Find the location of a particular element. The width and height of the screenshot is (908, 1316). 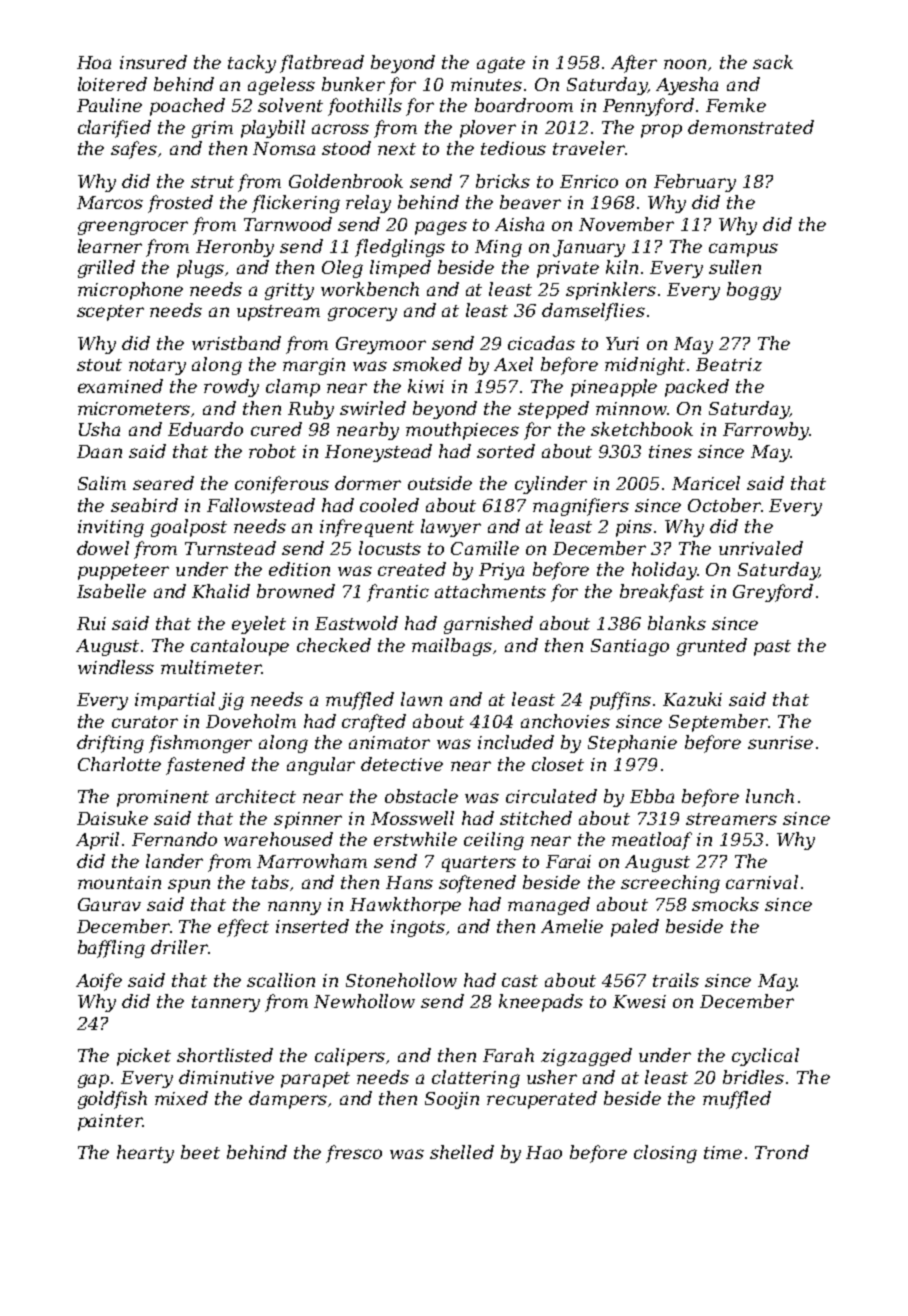

lunch is located at coordinates (770, 796).
